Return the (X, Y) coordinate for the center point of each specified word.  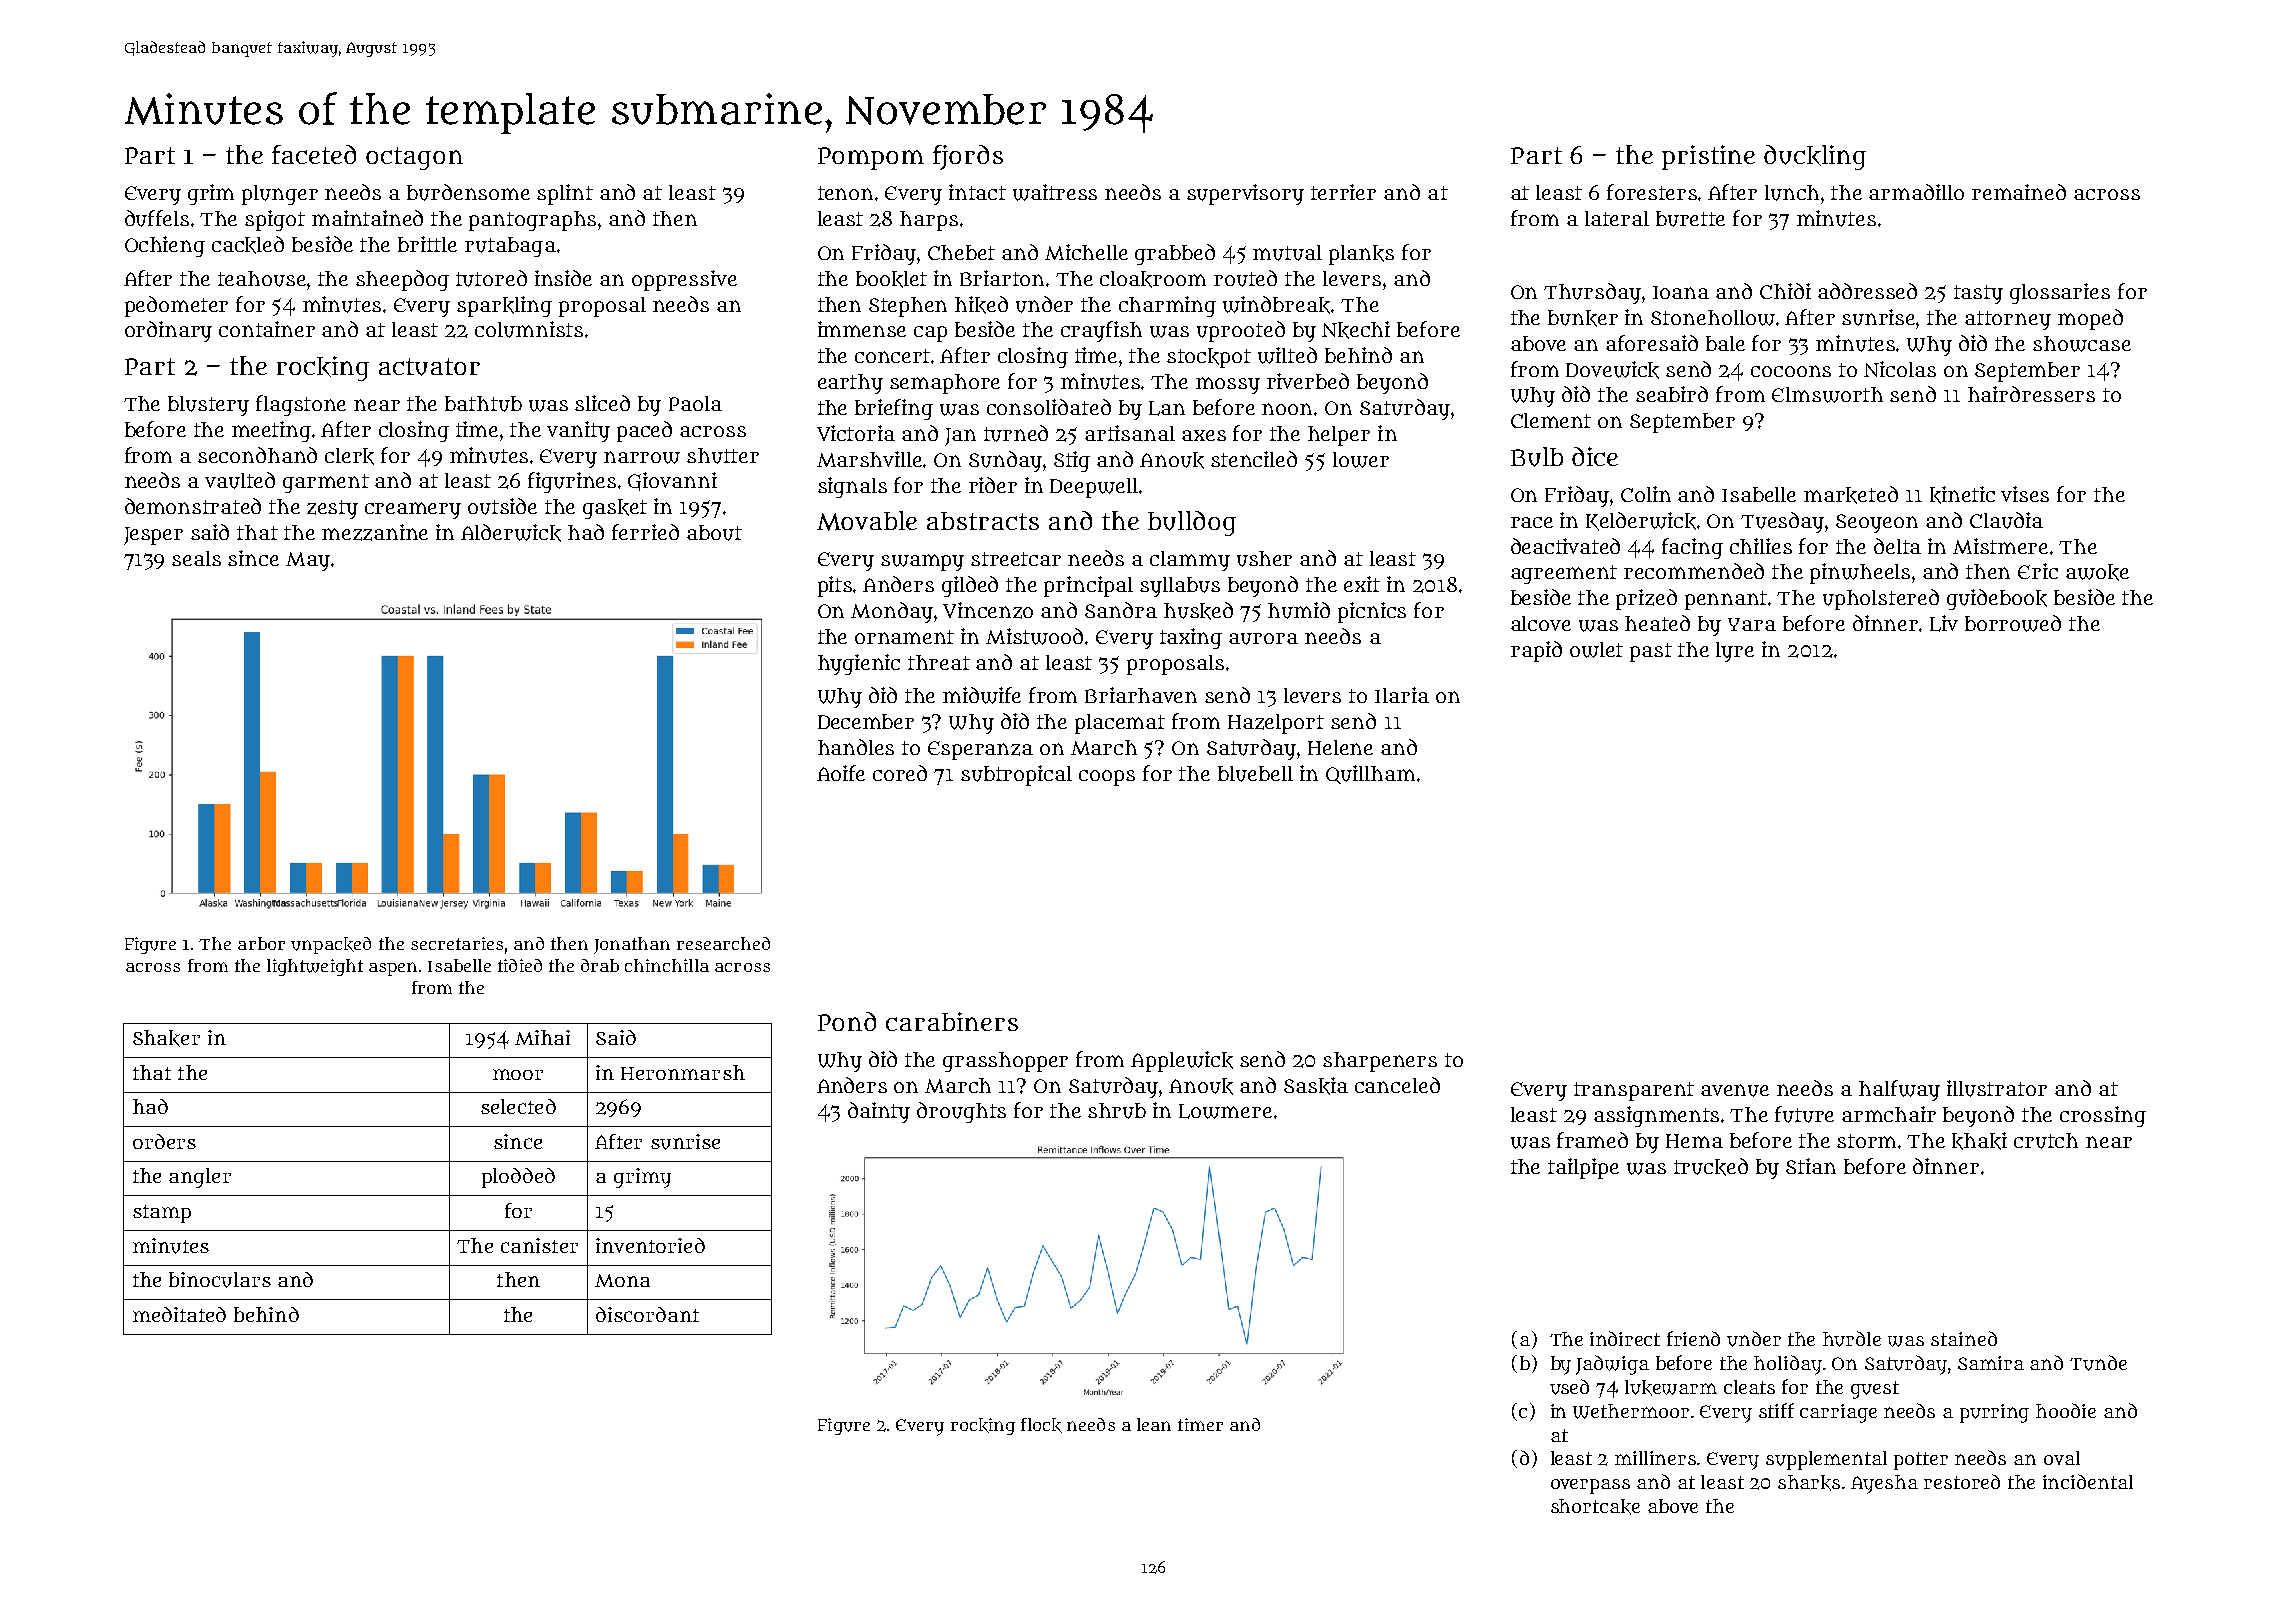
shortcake (1595, 1507)
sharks (1809, 1483)
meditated (179, 1314)
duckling (1815, 157)
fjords (968, 157)
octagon (414, 158)
